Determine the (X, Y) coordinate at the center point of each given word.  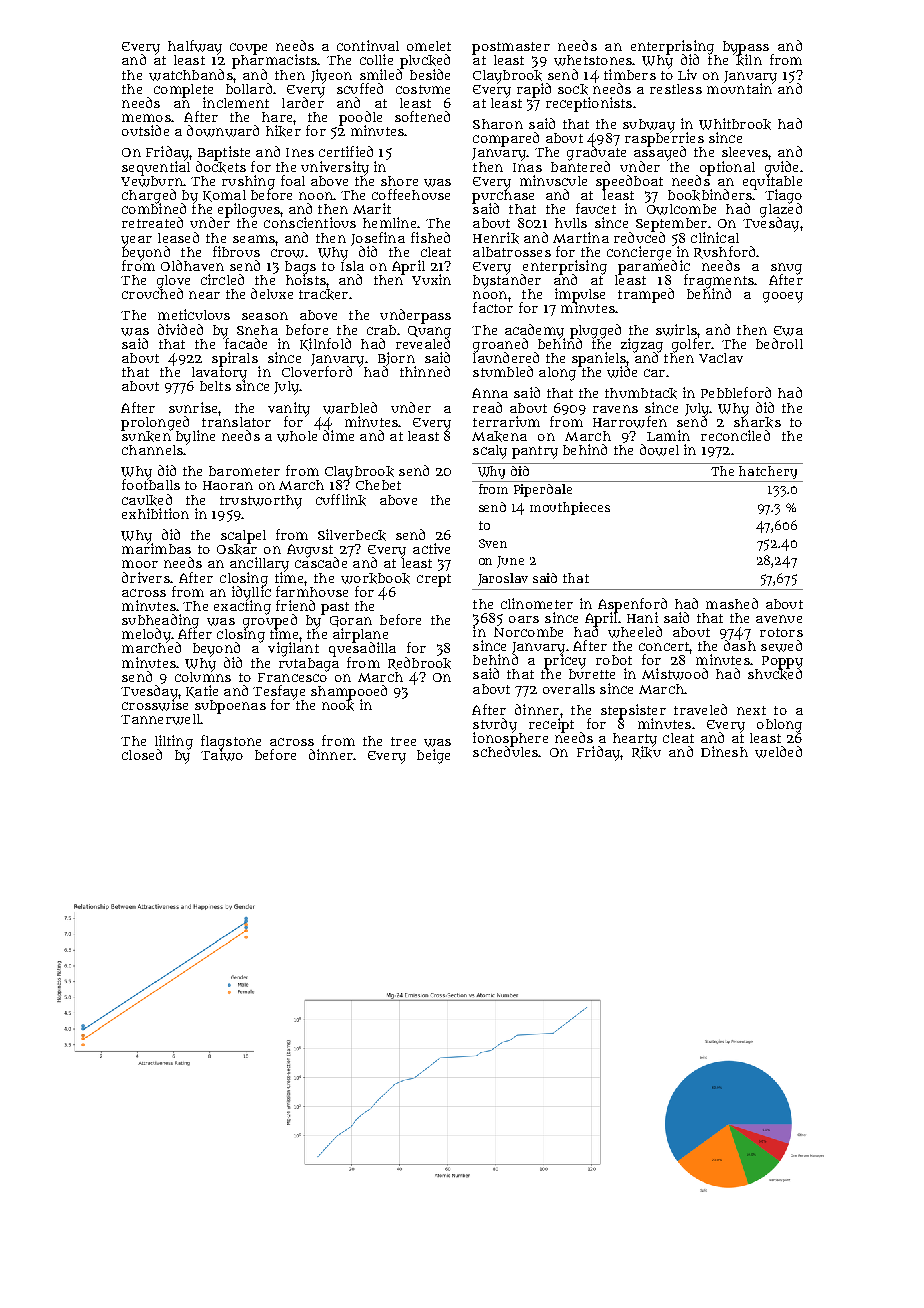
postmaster (511, 48)
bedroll (779, 343)
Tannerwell (160, 719)
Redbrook (419, 663)
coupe (248, 49)
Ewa (788, 331)
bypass (746, 48)
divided (180, 329)
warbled (350, 408)
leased (178, 237)
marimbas (156, 549)
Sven (493, 543)
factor (493, 307)
